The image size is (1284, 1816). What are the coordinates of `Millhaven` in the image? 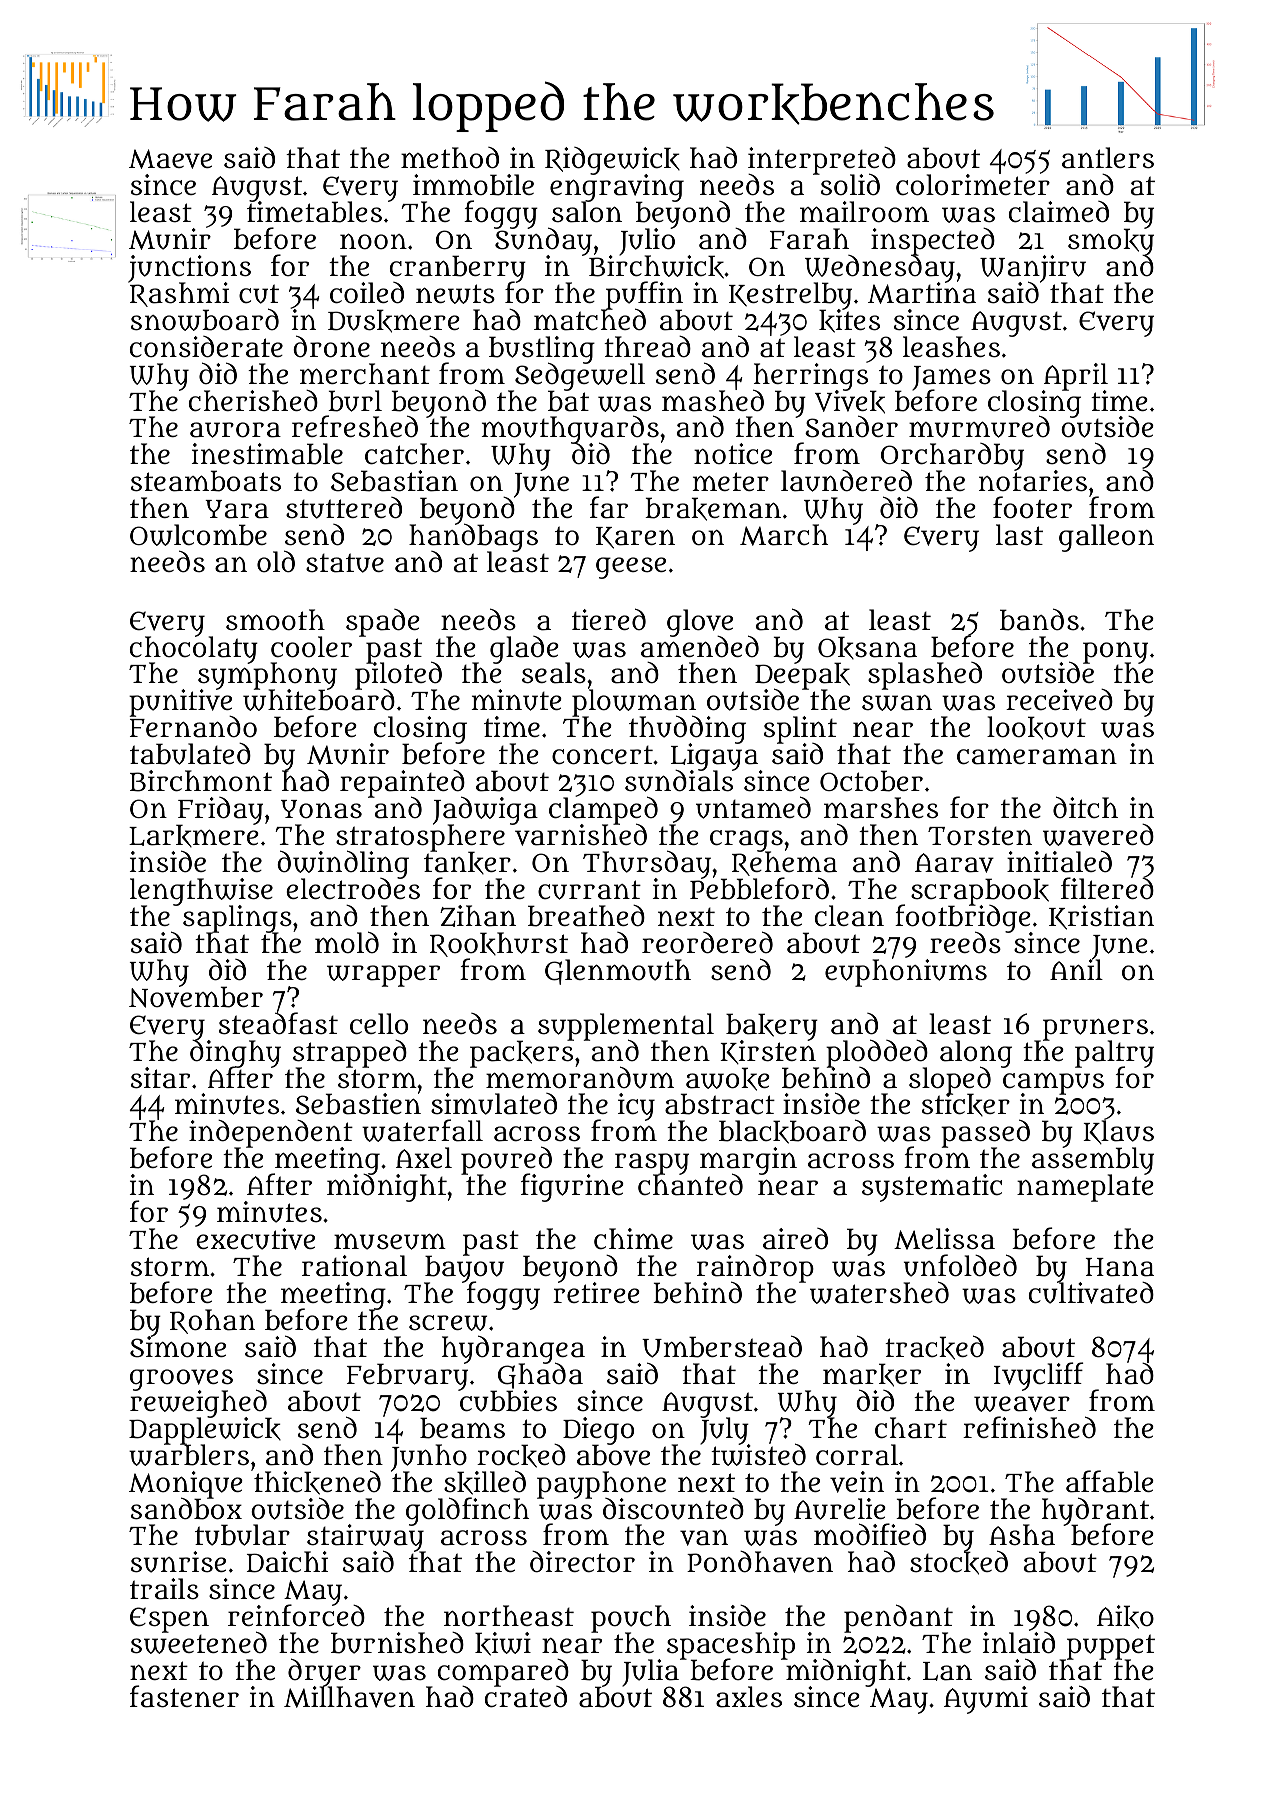 It's located at (349, 1697).
